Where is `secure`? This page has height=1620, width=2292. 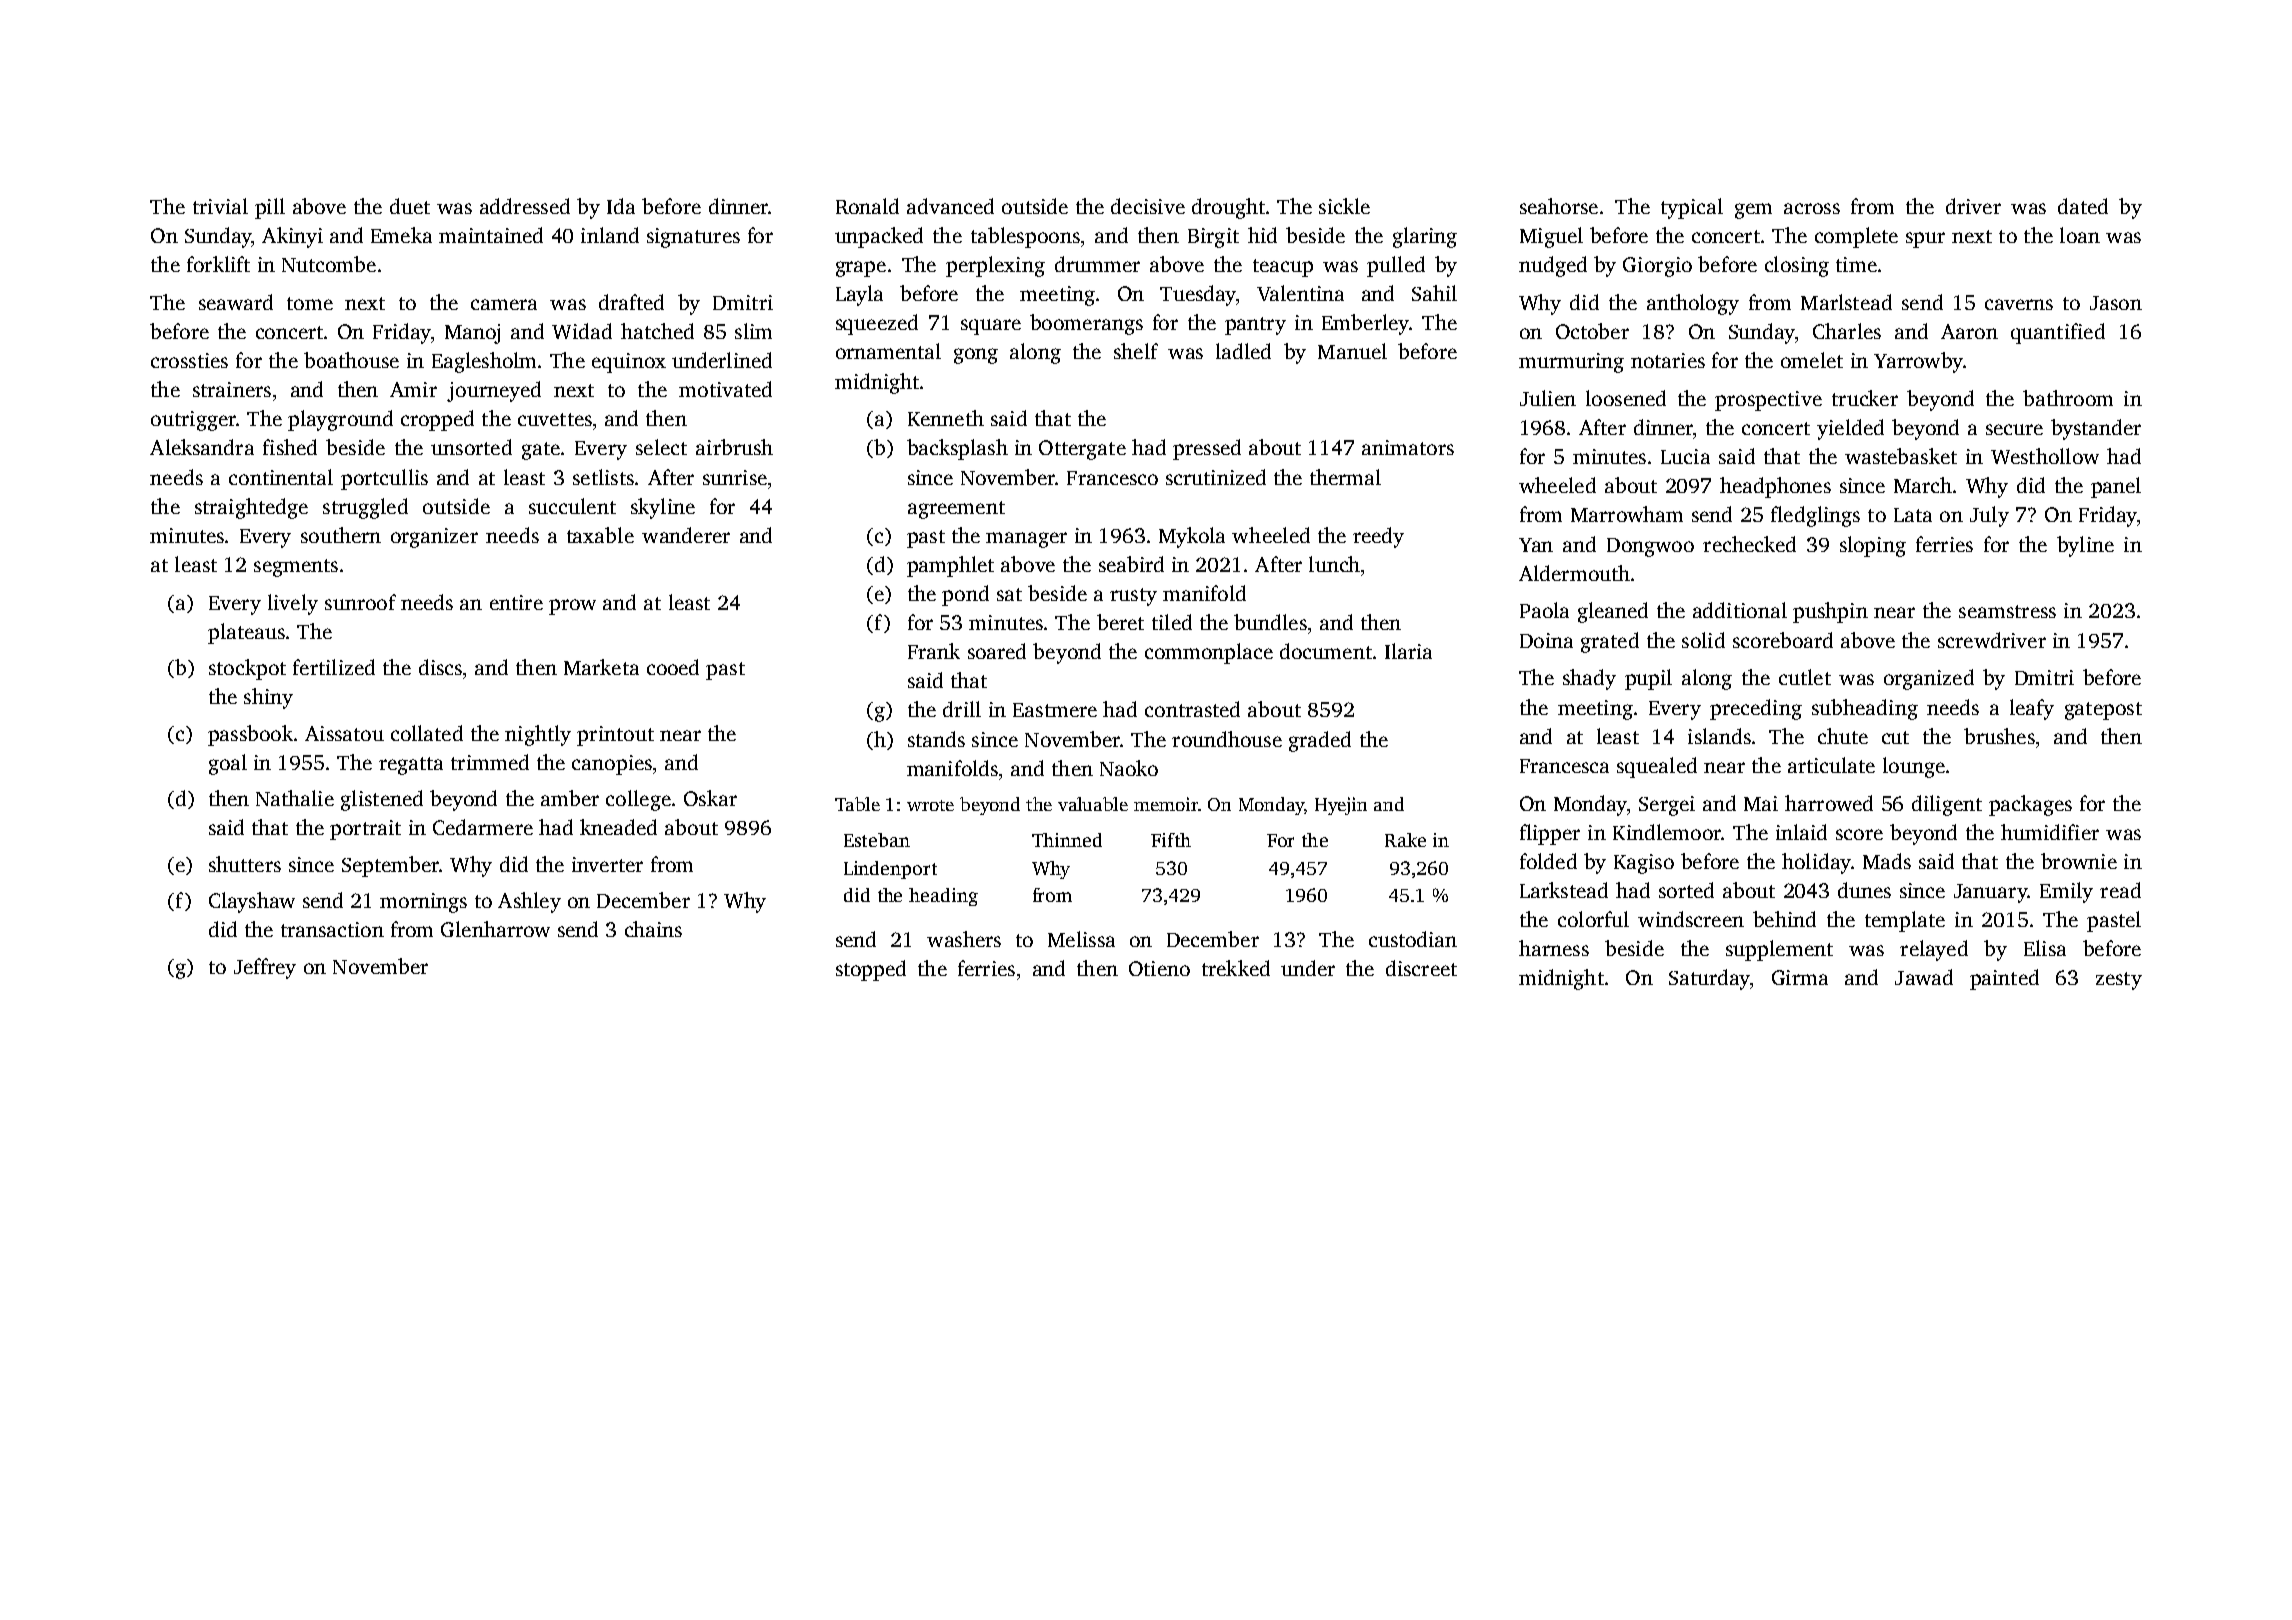
secure is located at coordinates (2014, 429).
